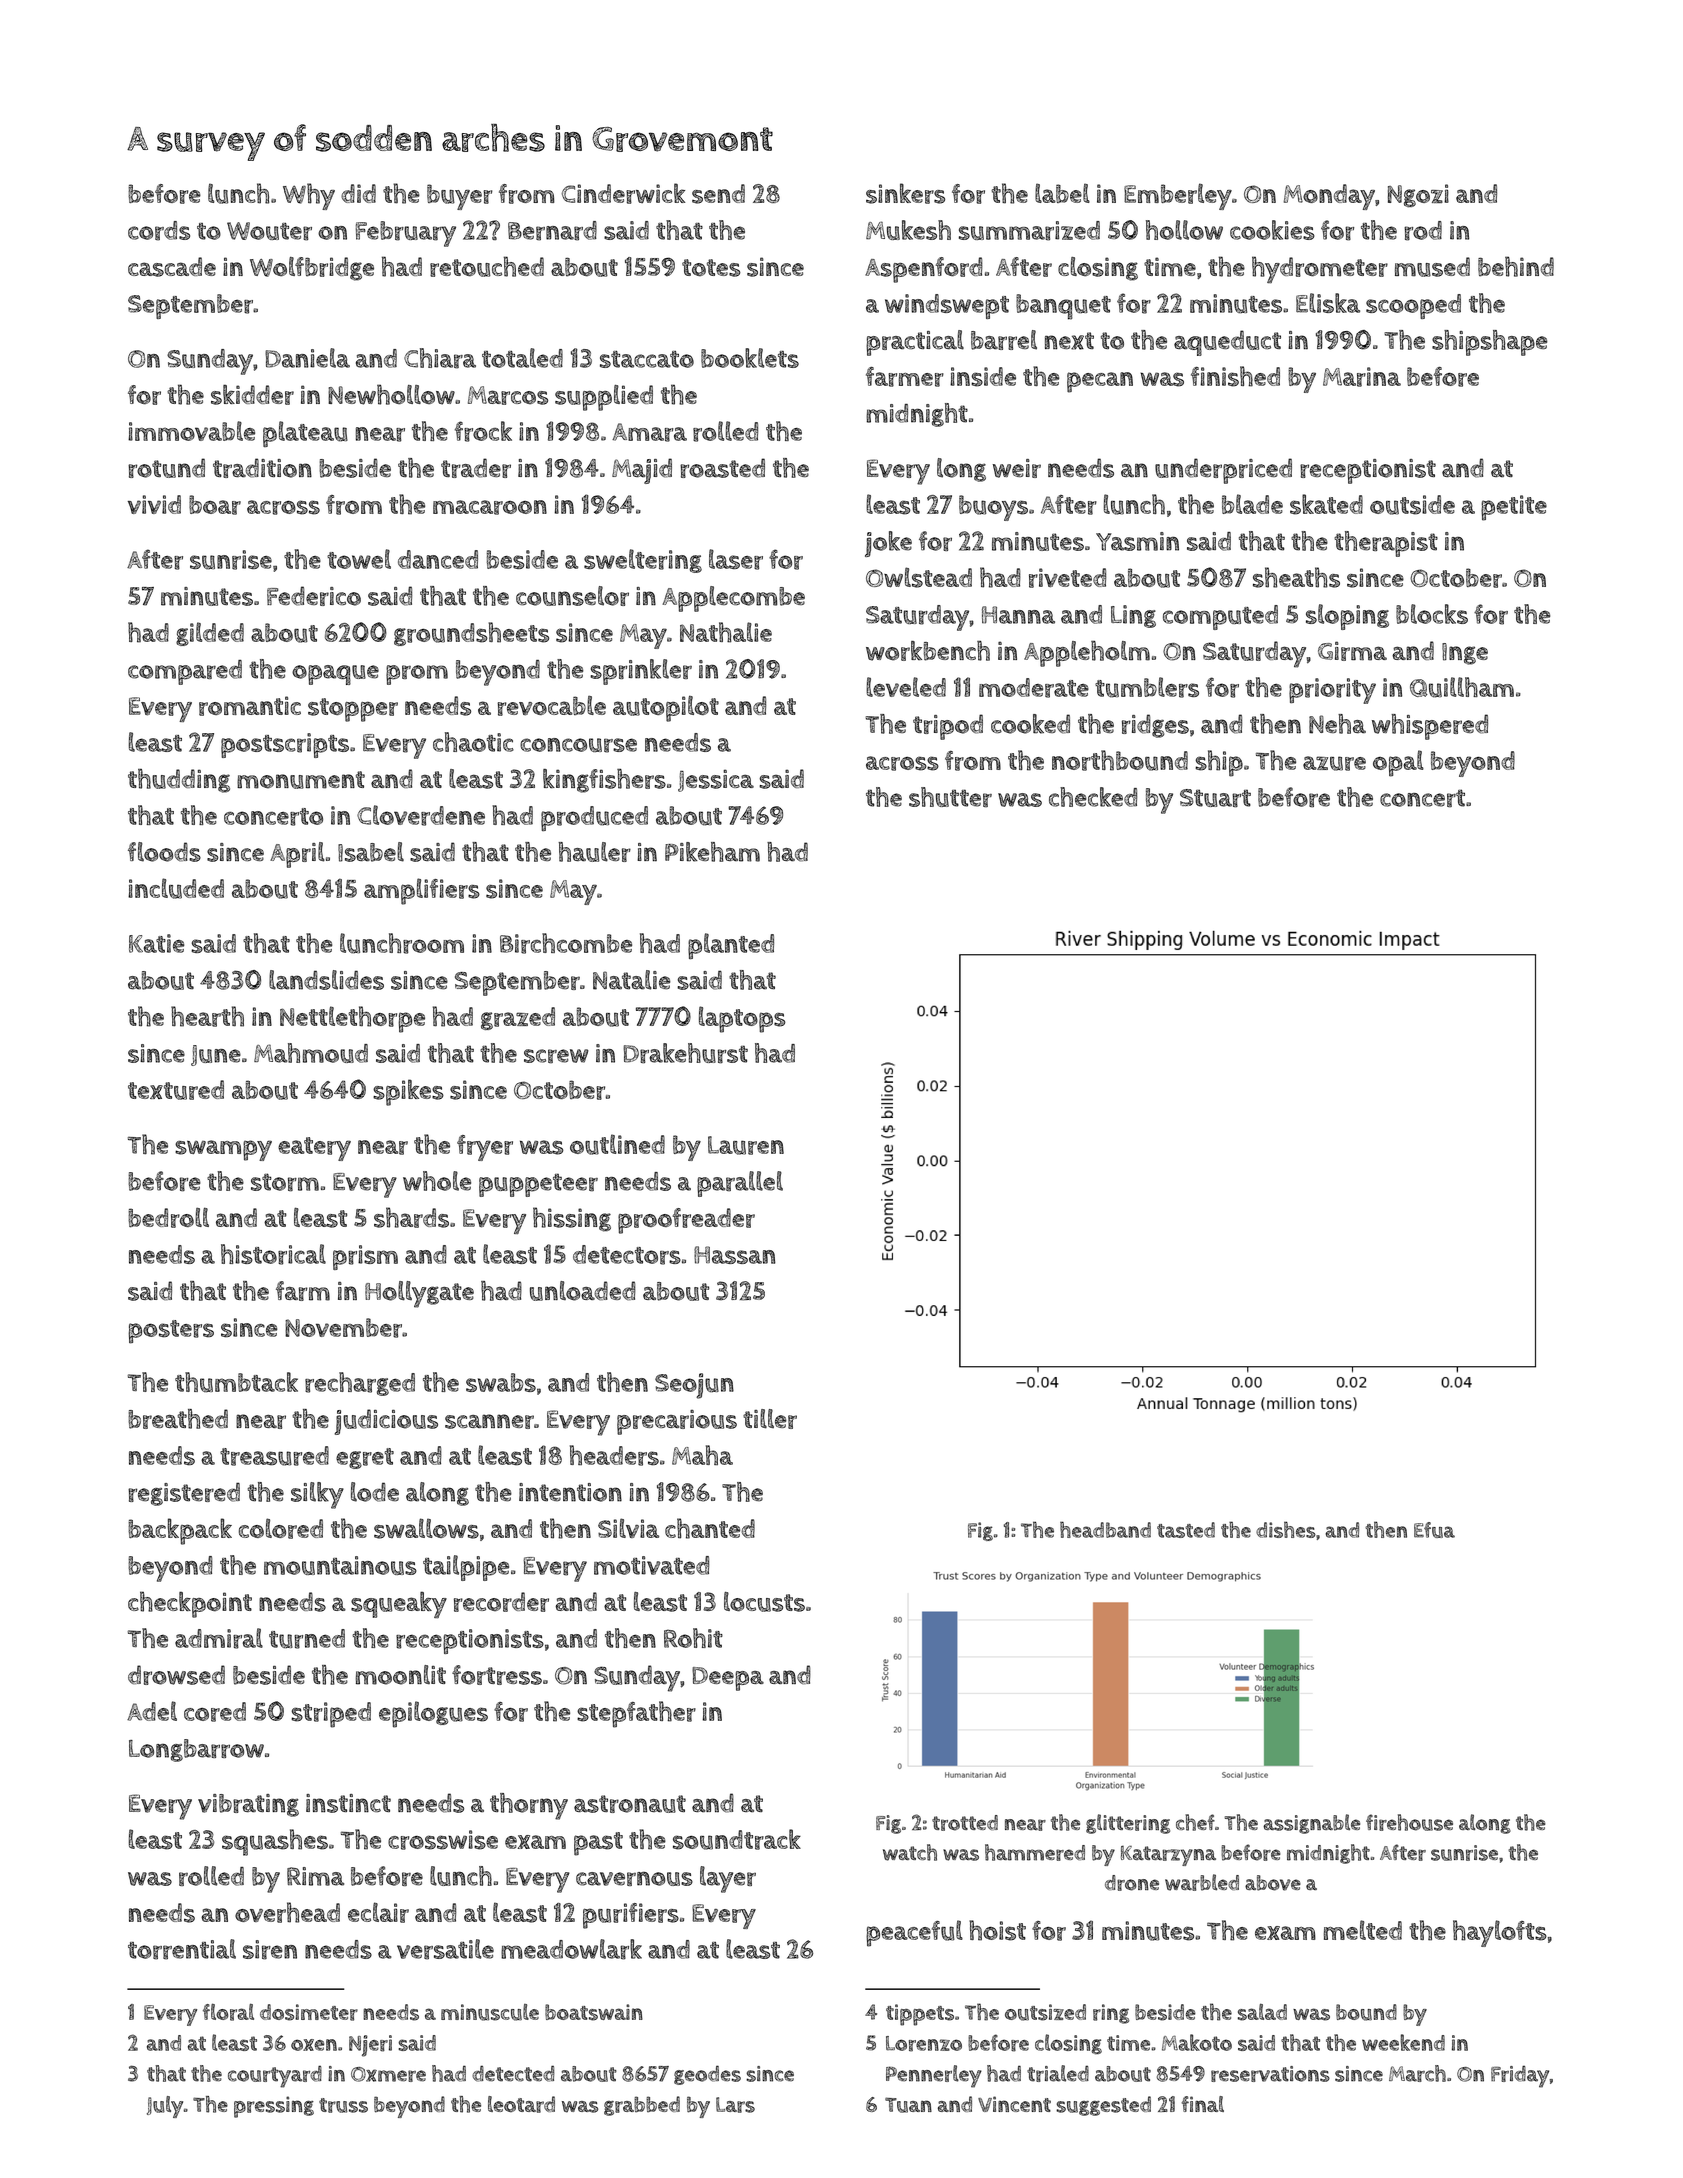  Describe the element at coordinates (411, 1217) in the screenshot. I see `shards` at that location.
